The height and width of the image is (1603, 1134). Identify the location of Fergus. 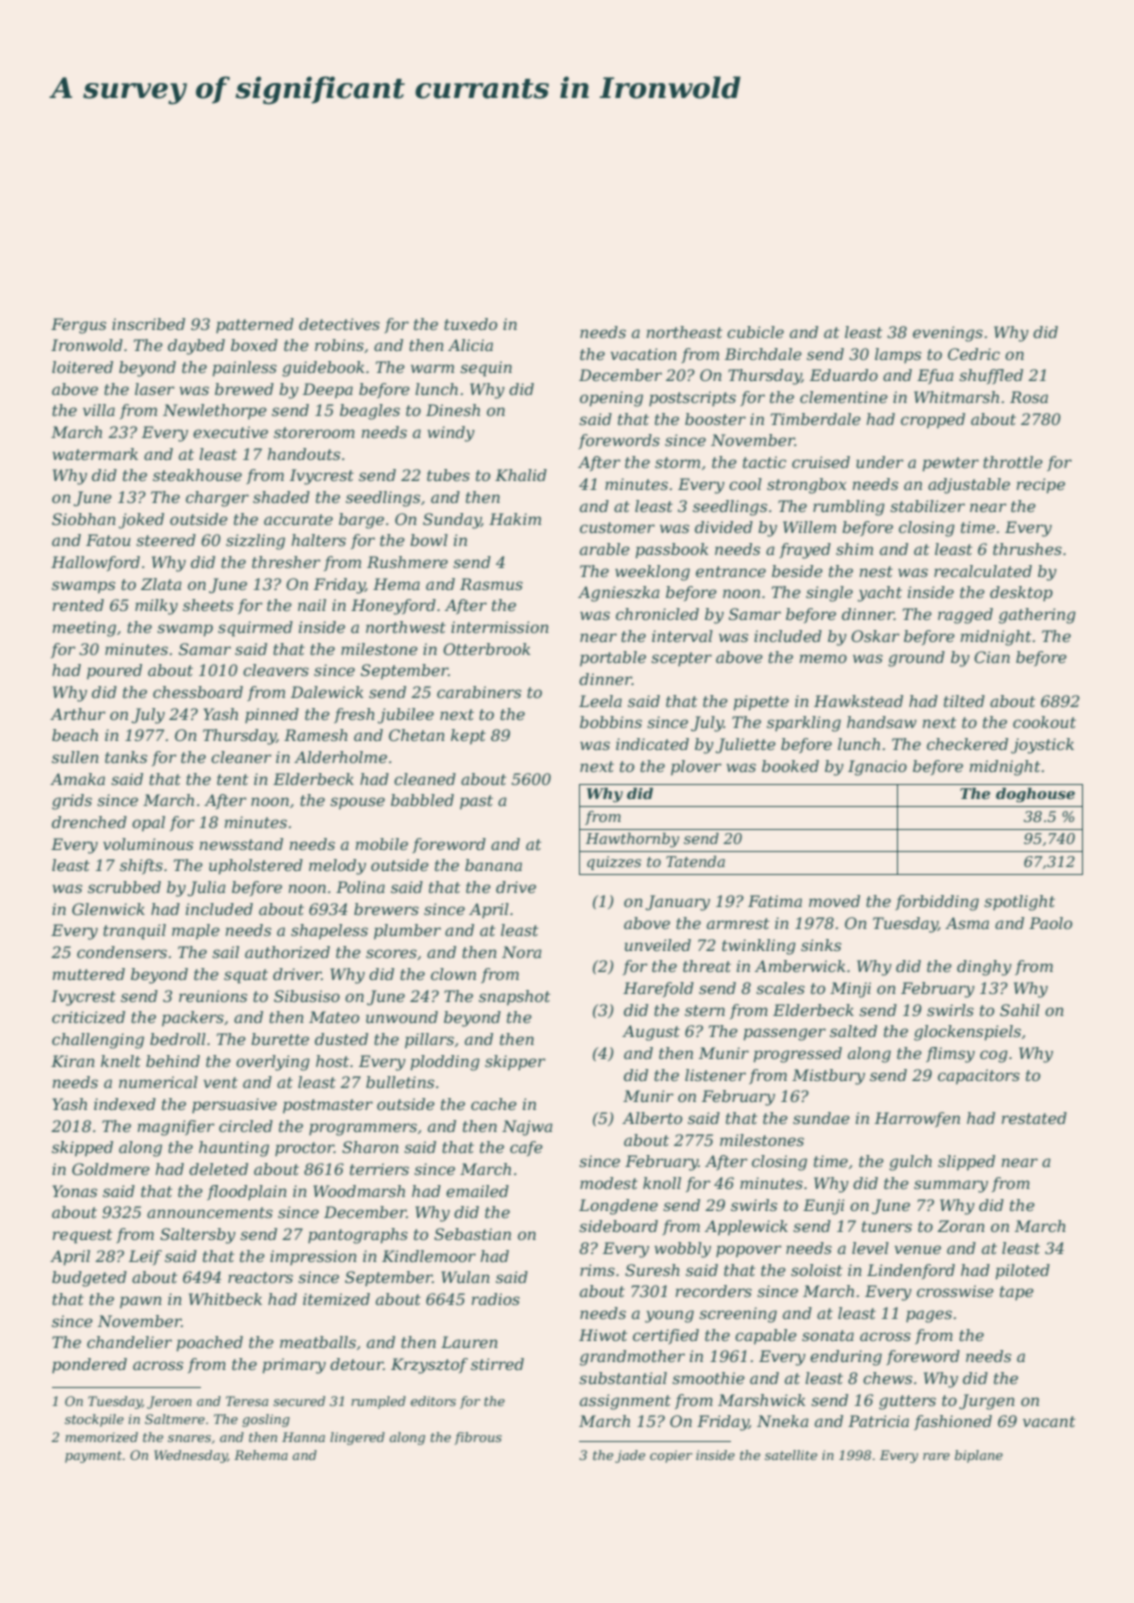
(78, 326).
